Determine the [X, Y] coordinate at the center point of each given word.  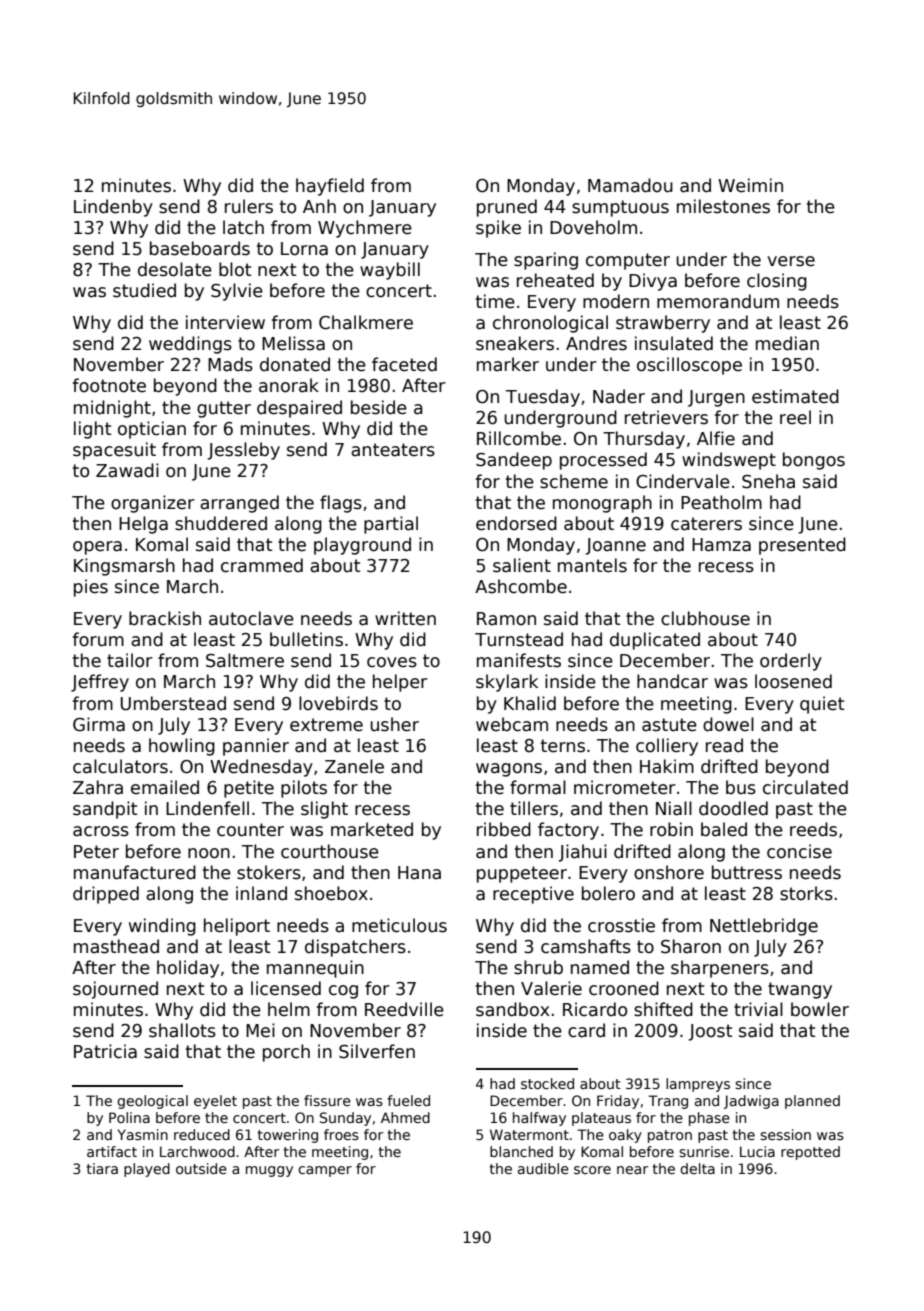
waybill [390, 271]
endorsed [516, 523]
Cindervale [683, 481]
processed [603, 461]
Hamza [721, 545]
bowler [820, 1009]
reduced [202, 1134]
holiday [188, 969]
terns [563, 746]
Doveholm [593, 227]
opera [97, 548]
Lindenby [113, 208]
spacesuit [114, 451]
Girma [99, 724]
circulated [805, 787]
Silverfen [377, 1051]
